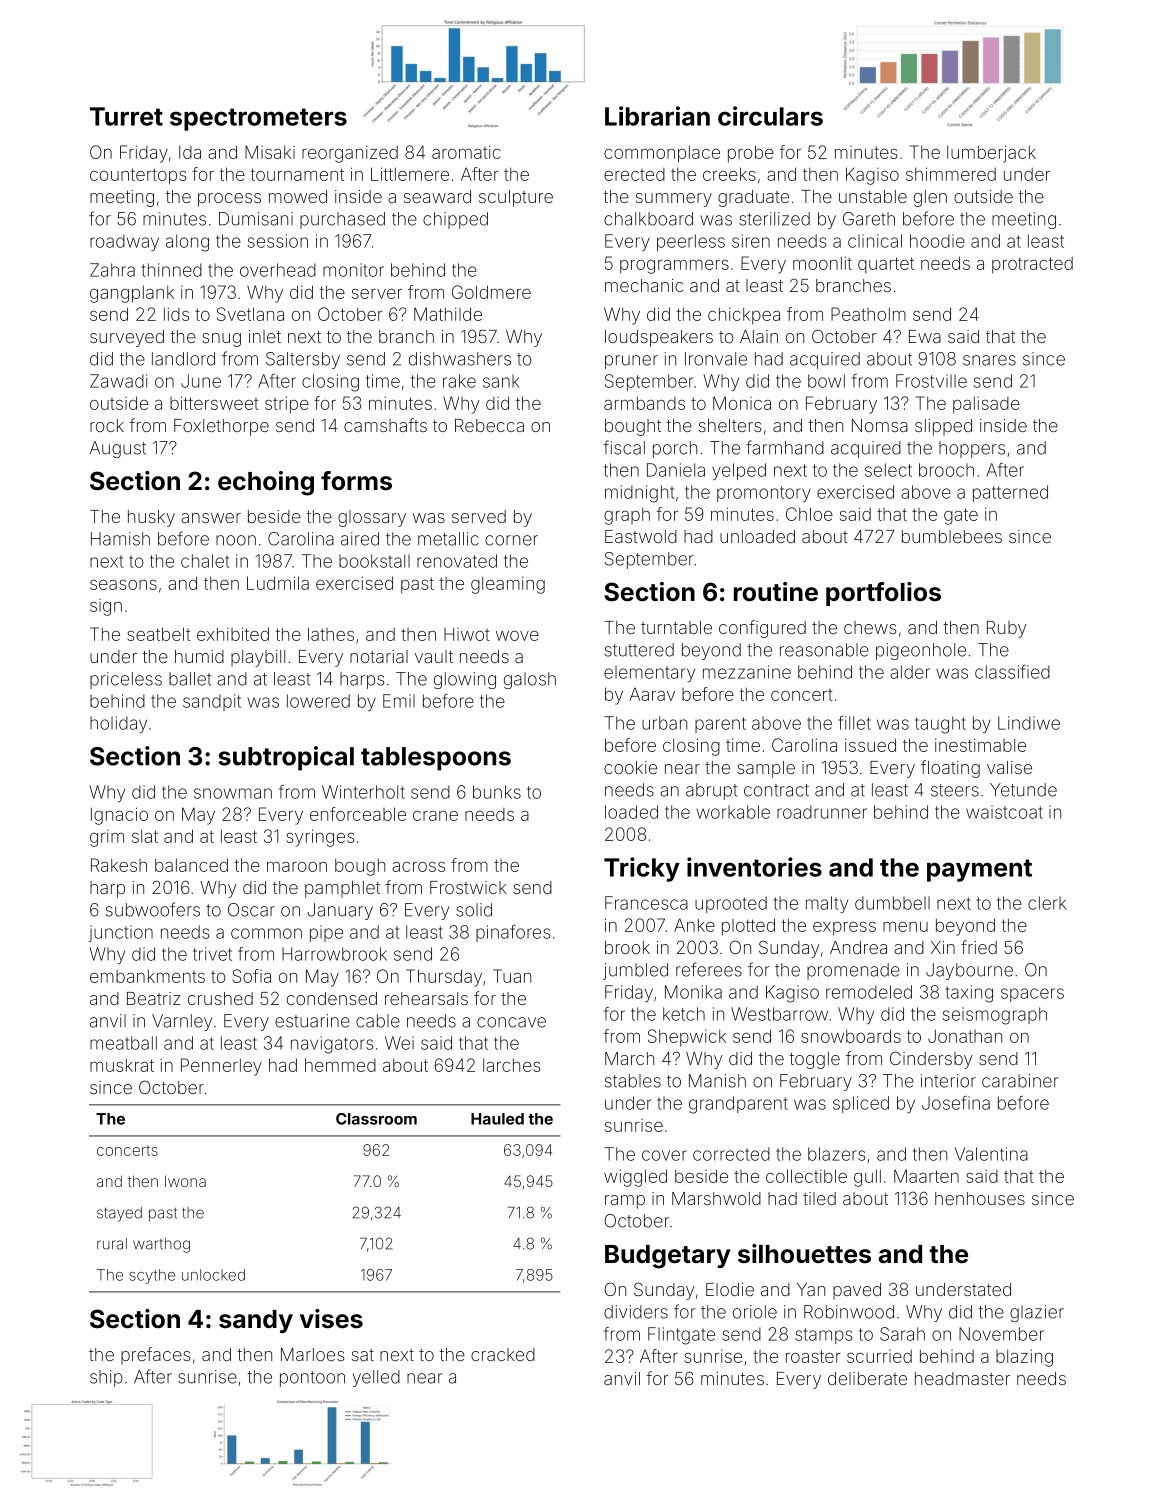 The image size is (1164, 1506). I want to click on holiday, so click(118, 724).
